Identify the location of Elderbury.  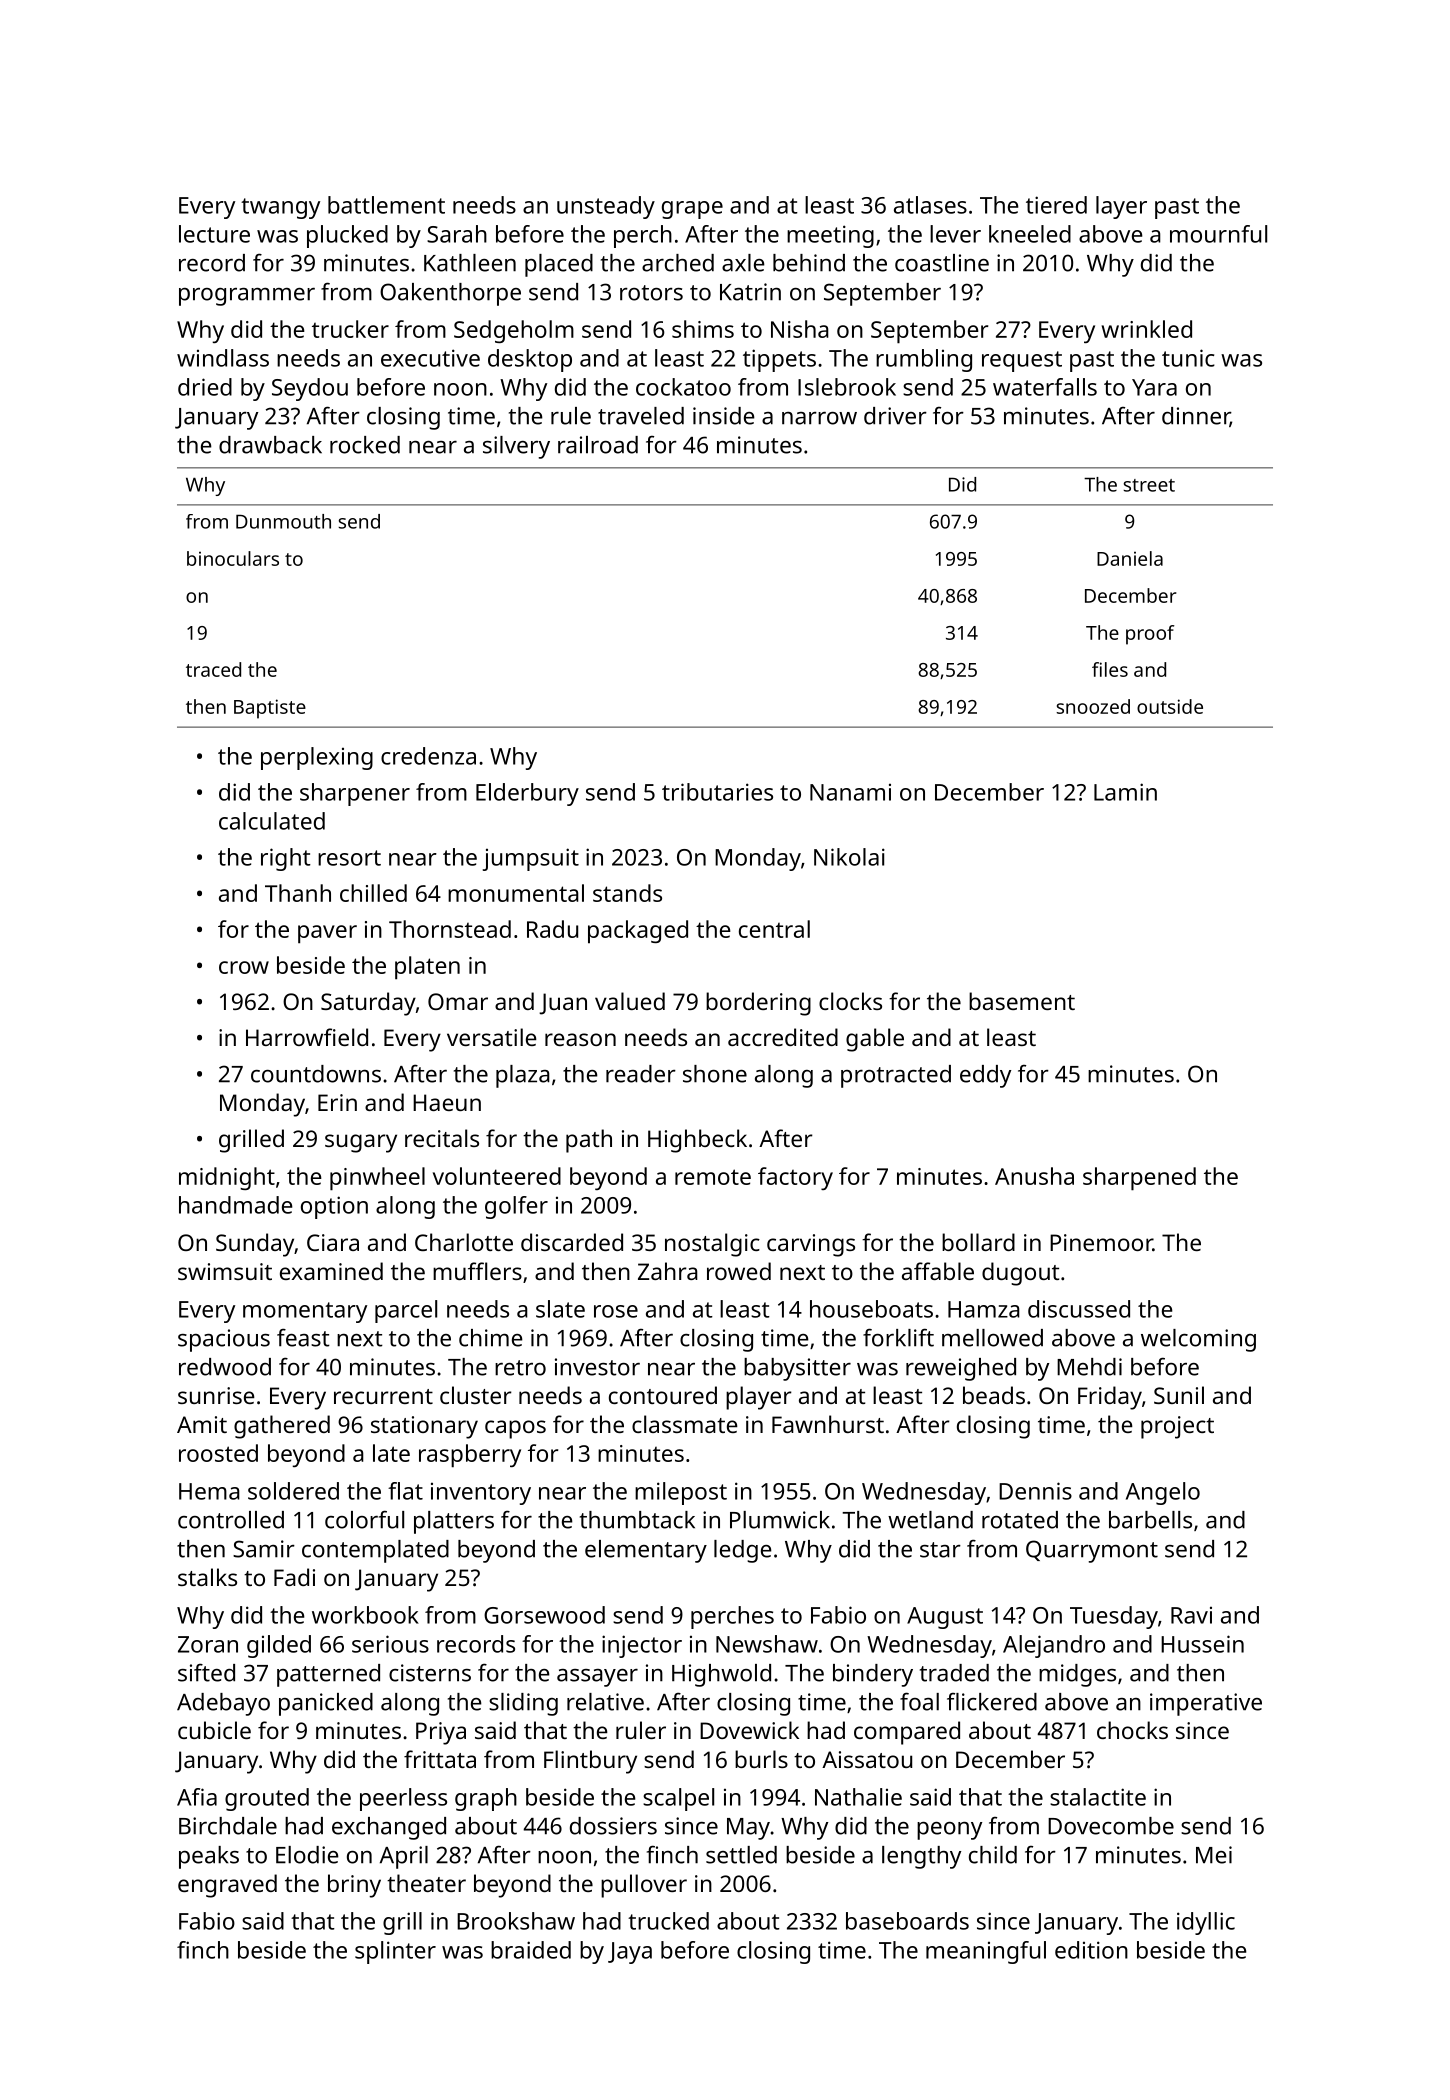
(527, 794).
